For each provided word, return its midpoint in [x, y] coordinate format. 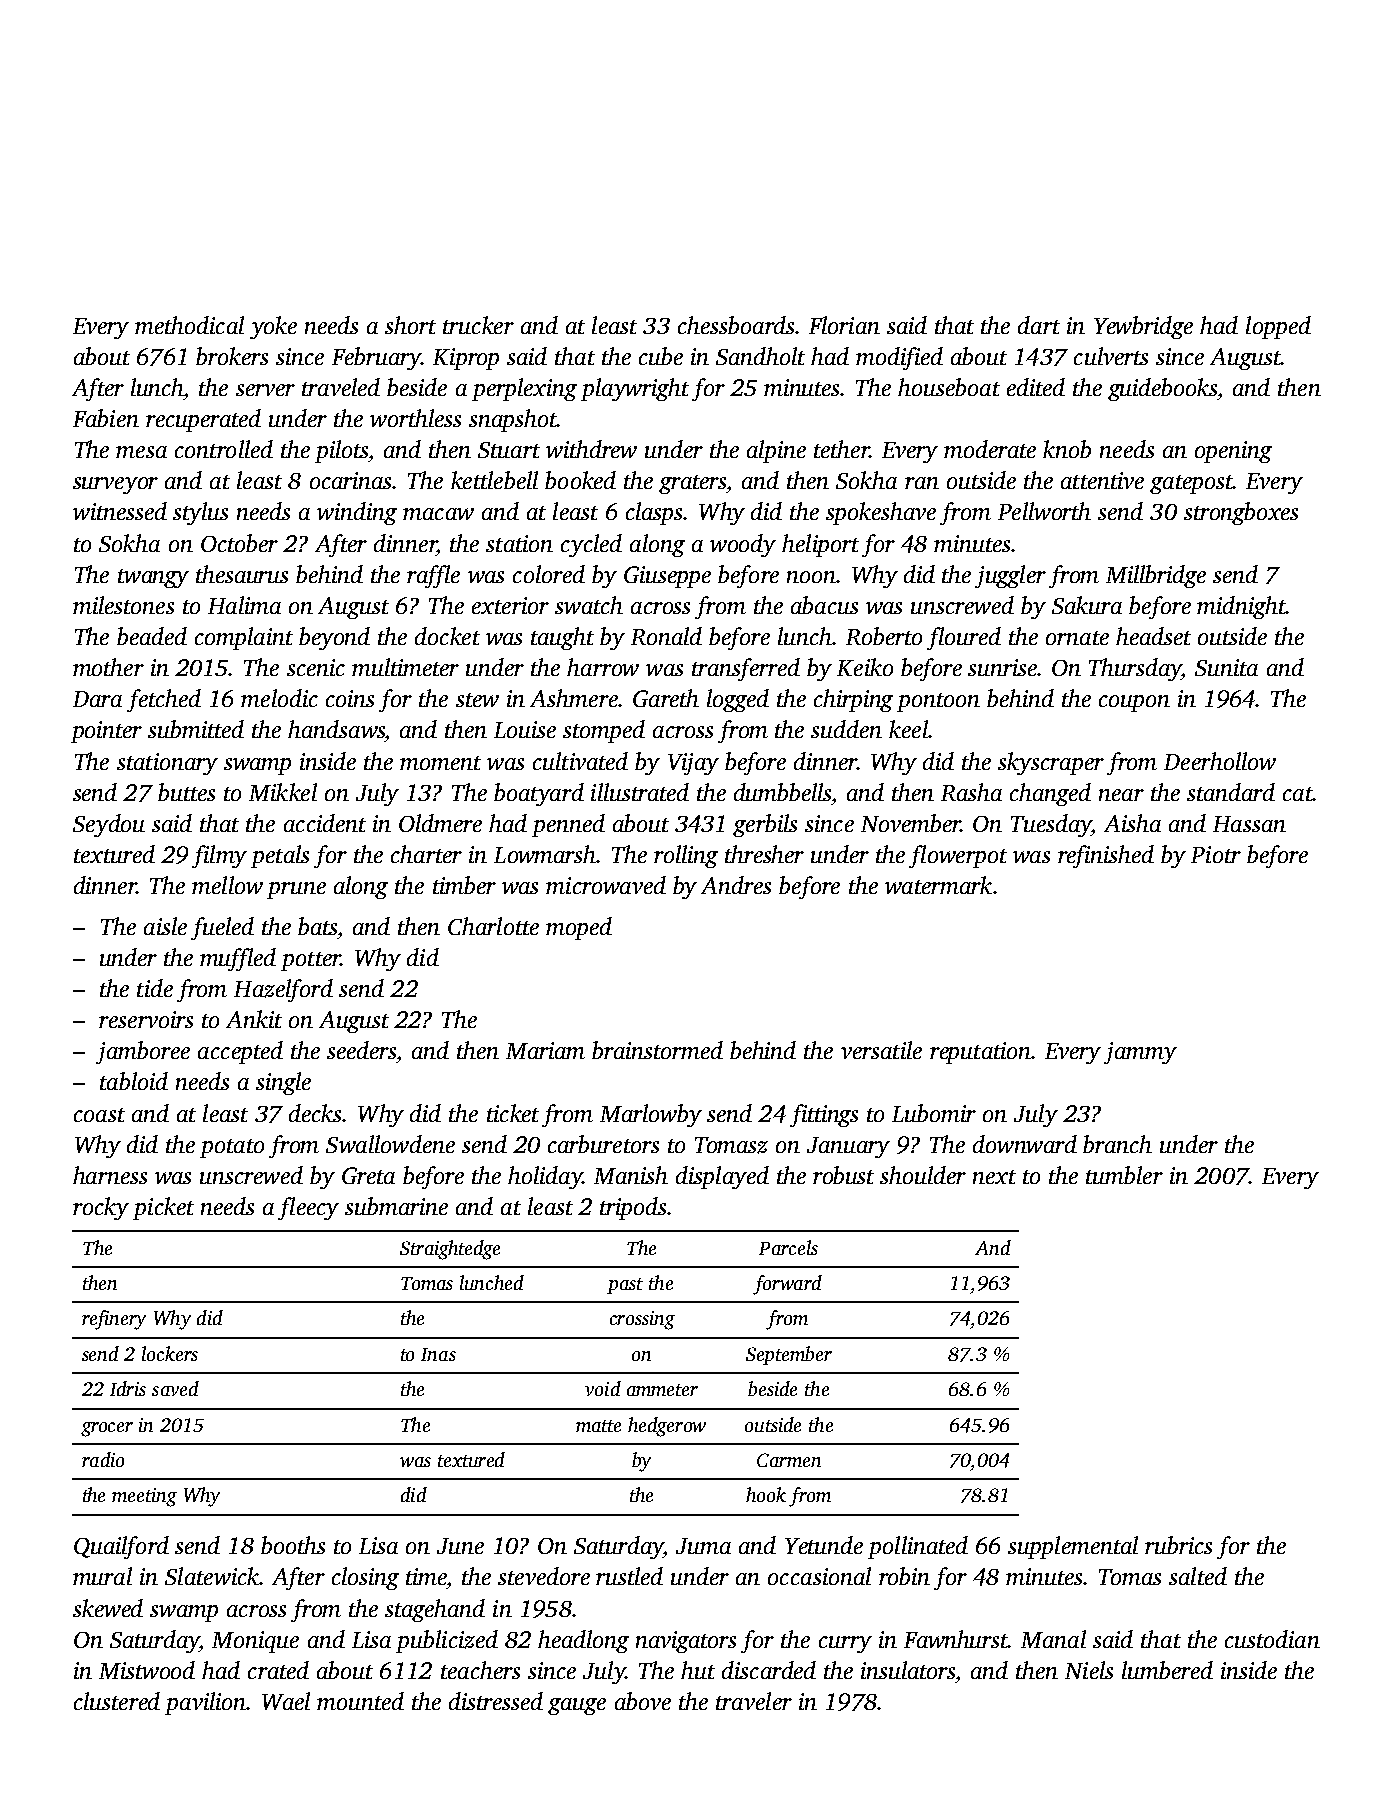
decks [316, 1113]
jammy [1140, 1053]
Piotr [1216, 854]
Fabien [106, 418]
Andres [736, 885]
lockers [170, 1353]
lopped [1278, 327]
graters [693, 484]
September [789, 1355]
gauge [577, 1706]
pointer [106, 732]
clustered [117, 1701]
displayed [722, 1177]
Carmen [789, 1460]
